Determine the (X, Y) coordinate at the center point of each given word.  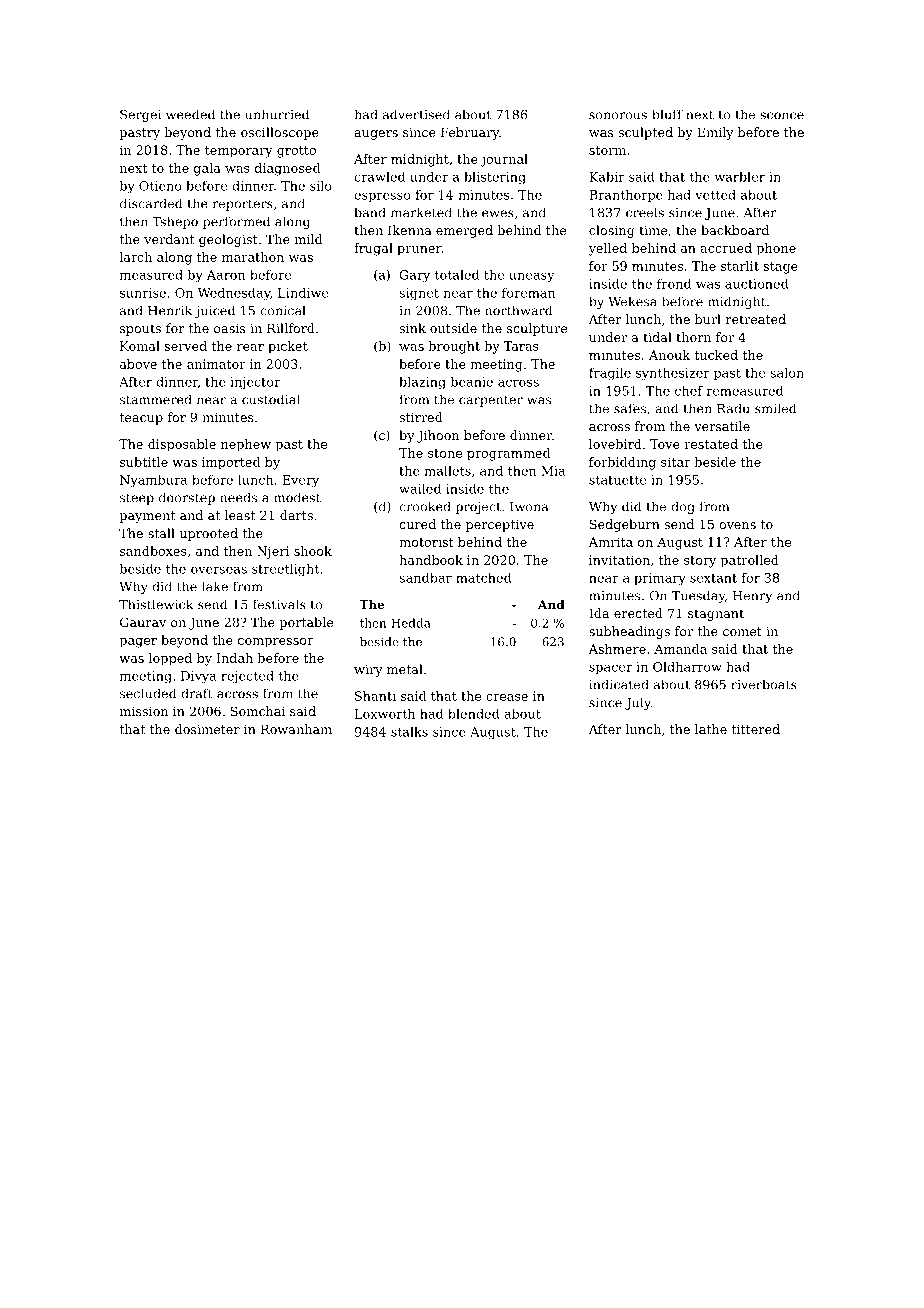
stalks (409, 732)
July (638, 703)
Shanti (375, 696)
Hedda (411, 623)
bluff (667, 114)
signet (419, 294)
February (470, 133)
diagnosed (287, 169)
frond (674, 284)
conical (283, 310)
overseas (219, 570)
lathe (711, 729)
